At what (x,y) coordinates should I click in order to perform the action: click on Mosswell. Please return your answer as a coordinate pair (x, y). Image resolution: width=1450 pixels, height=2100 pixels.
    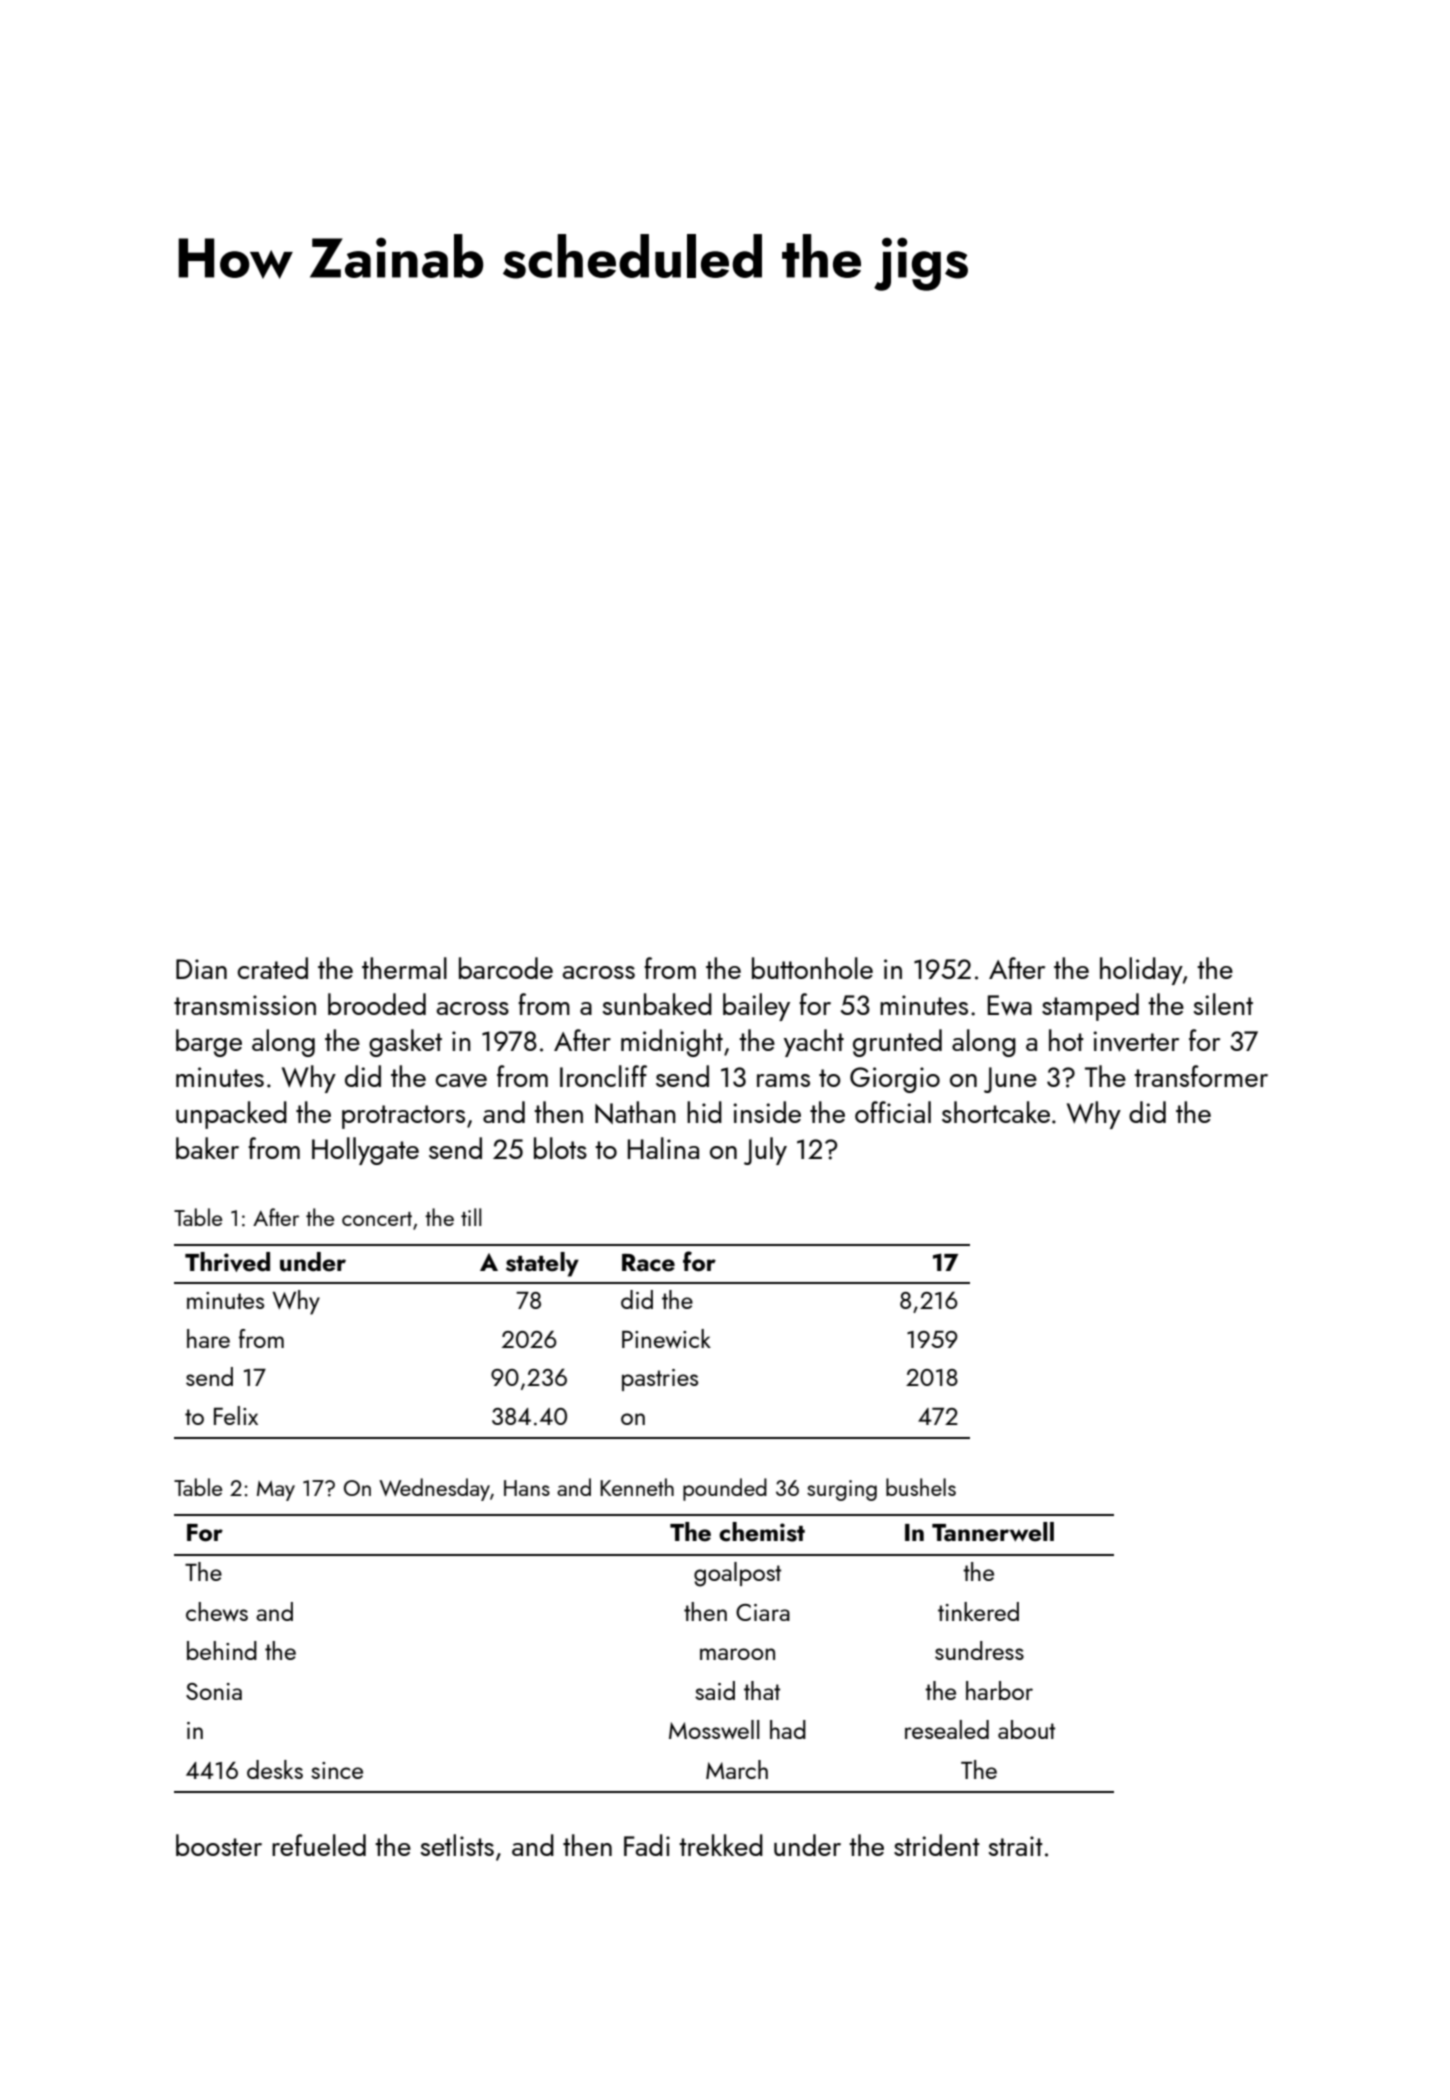
    Looking at the image, I should click on (714, 1729).
